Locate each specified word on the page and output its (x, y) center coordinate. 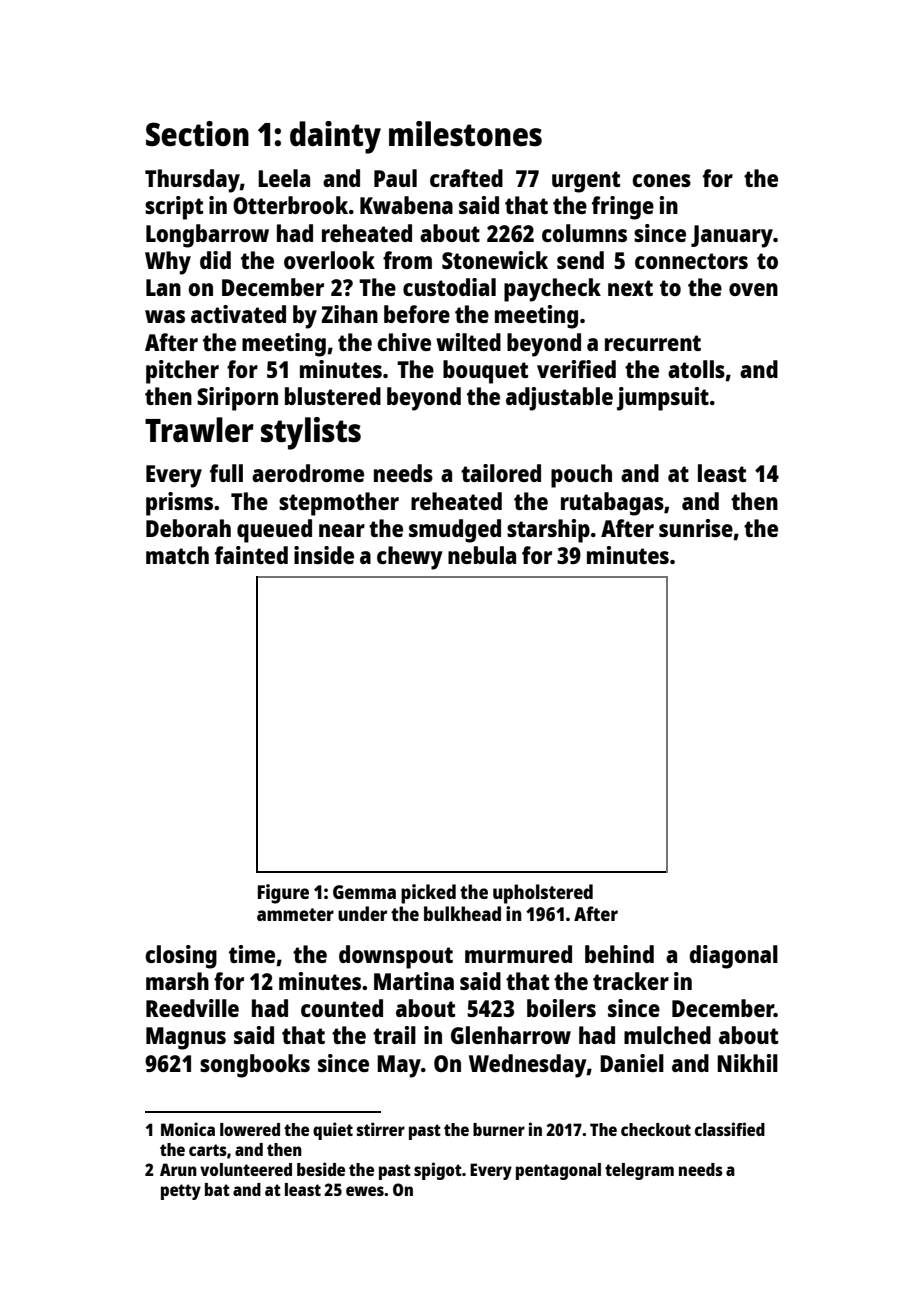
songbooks (255, 1066)
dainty (335, 137)
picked (428, 894)
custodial (449, 287)
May (399, 1066)
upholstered (543, 894)
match (177, 555)
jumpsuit (663, 399)
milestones (465, 134)
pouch (581, 476)
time (252, 954)
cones (661, 180)
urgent (586, 182)
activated (238, 314)
